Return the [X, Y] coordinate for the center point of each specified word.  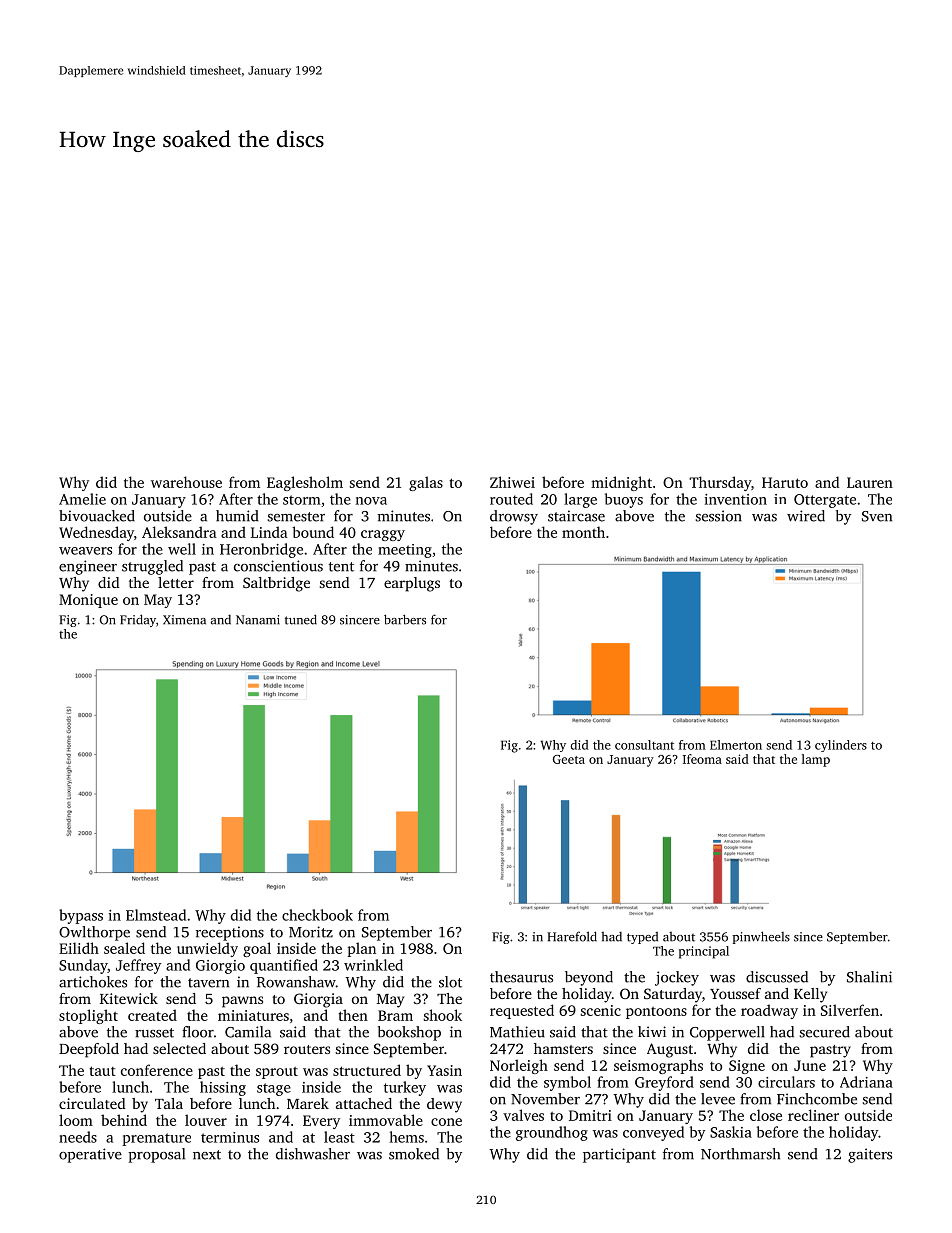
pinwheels [761, 937]
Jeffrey [138, 966]
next [207, 1155]
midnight [621, 483]
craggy [383, 535]
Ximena [184, 620]
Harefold [572, 936]
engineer [88, 567]
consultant [644, 745]
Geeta [569, 759]
